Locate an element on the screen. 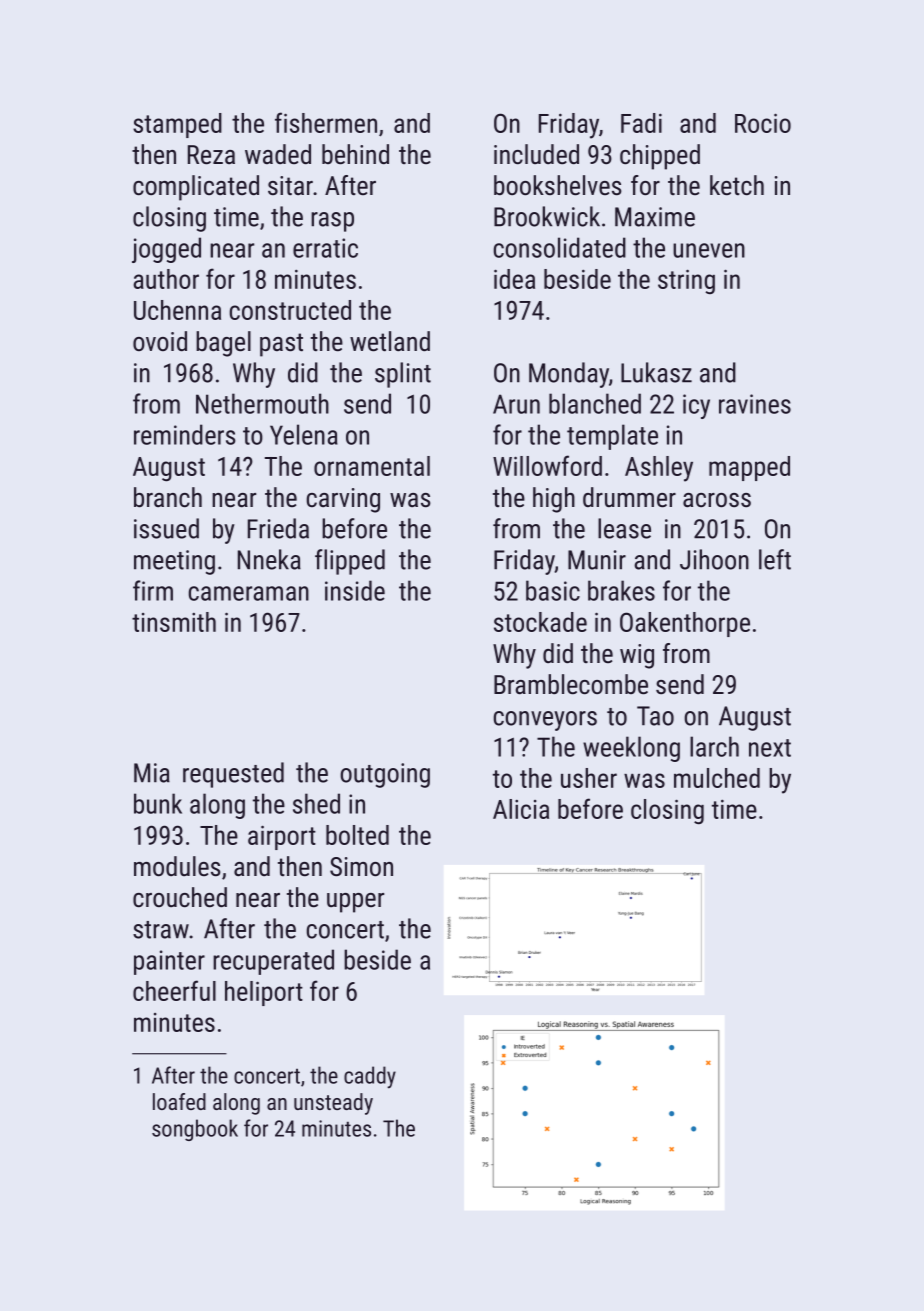 Image resolution: width=924 pixels, height=1311 pixels. Lukasz is located at coordinates (656, 372).
